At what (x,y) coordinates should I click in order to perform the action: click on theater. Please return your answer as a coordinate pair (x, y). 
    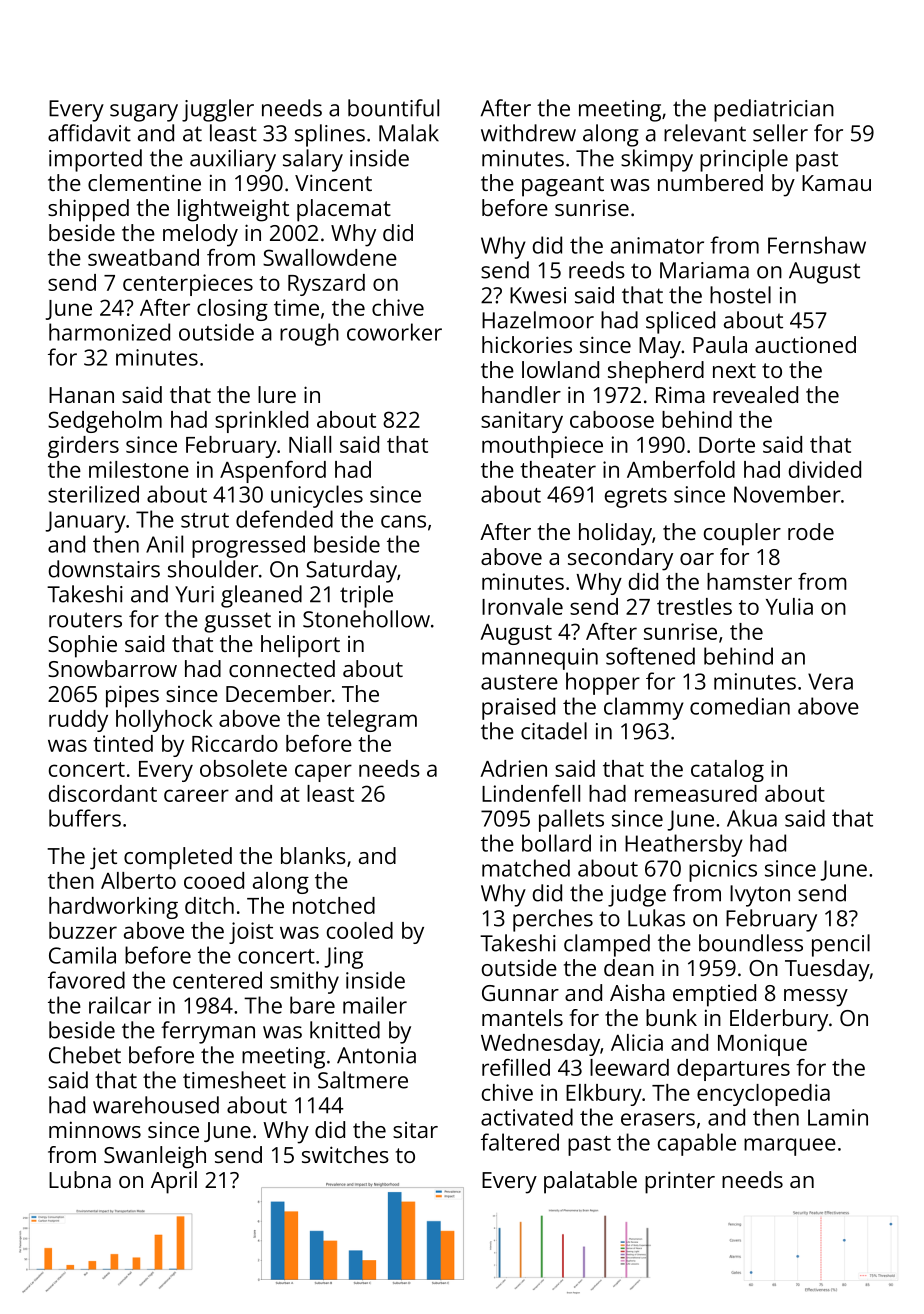
    Looking at the image, I should click on (558, 469).
